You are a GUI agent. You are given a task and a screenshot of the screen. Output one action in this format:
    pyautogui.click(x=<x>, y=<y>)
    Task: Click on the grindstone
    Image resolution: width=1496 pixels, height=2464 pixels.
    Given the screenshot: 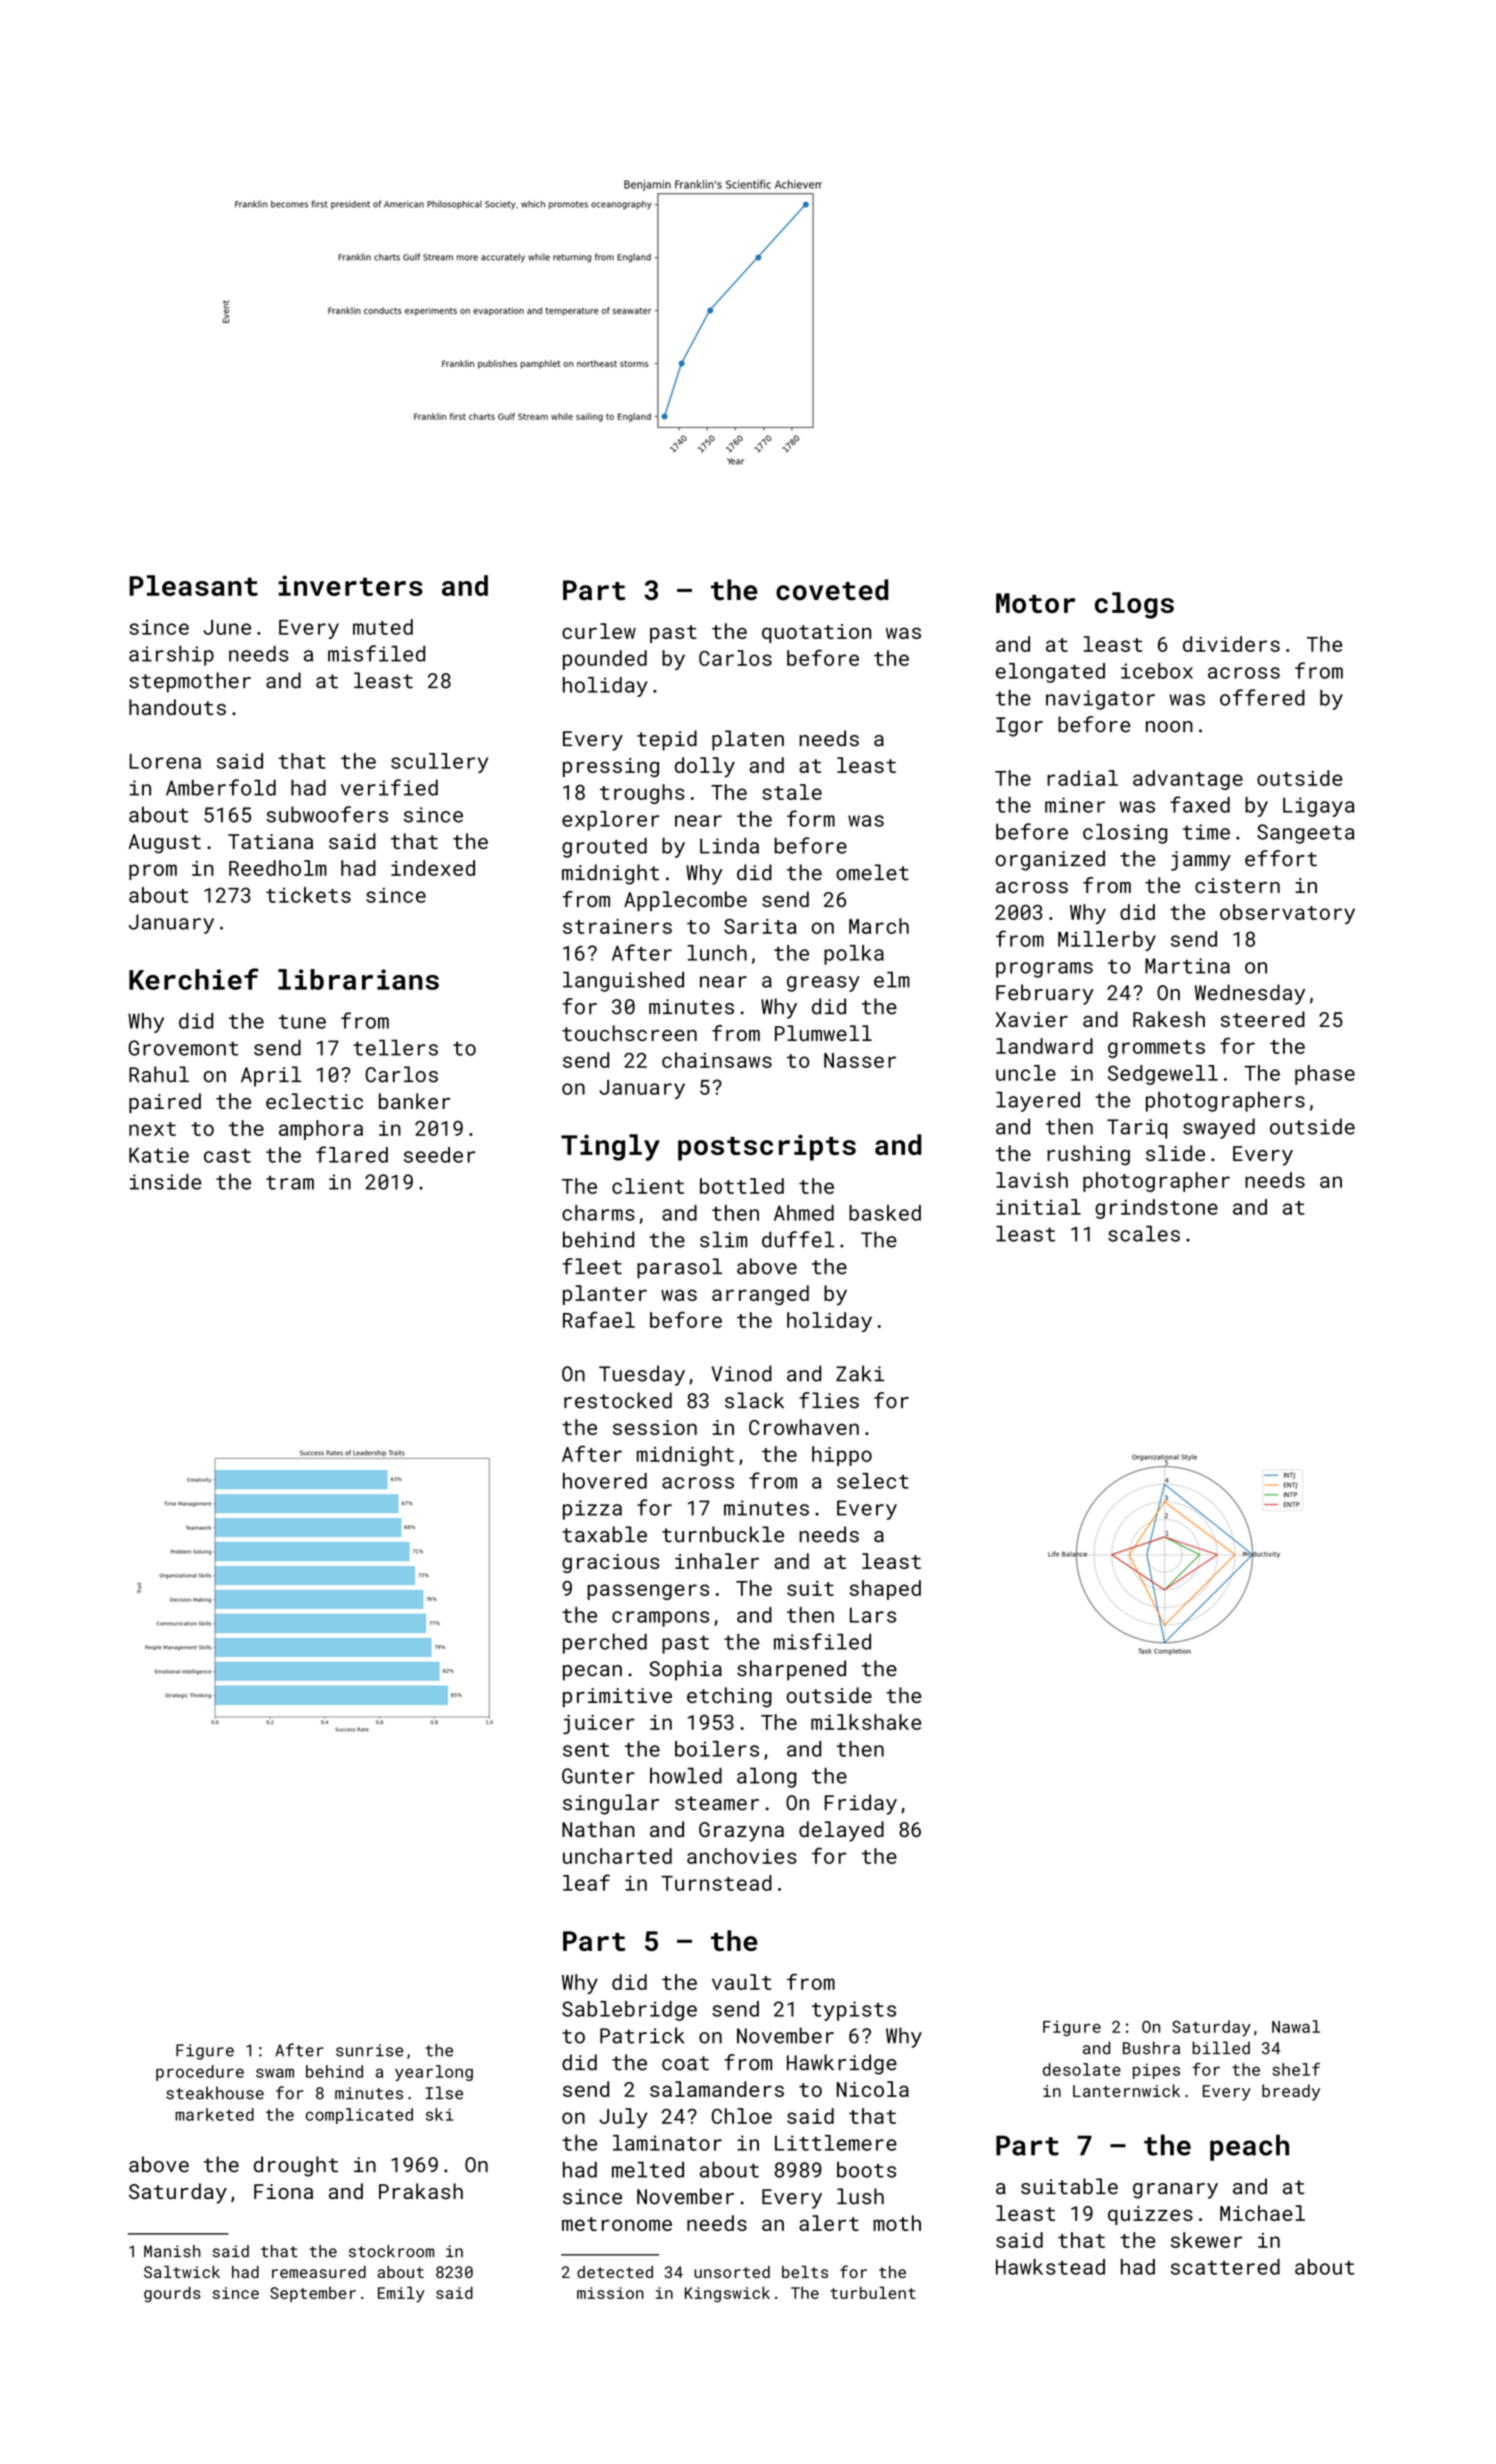 What is the action you would take?
    pyautogui.click(x=1156, y=1209)
